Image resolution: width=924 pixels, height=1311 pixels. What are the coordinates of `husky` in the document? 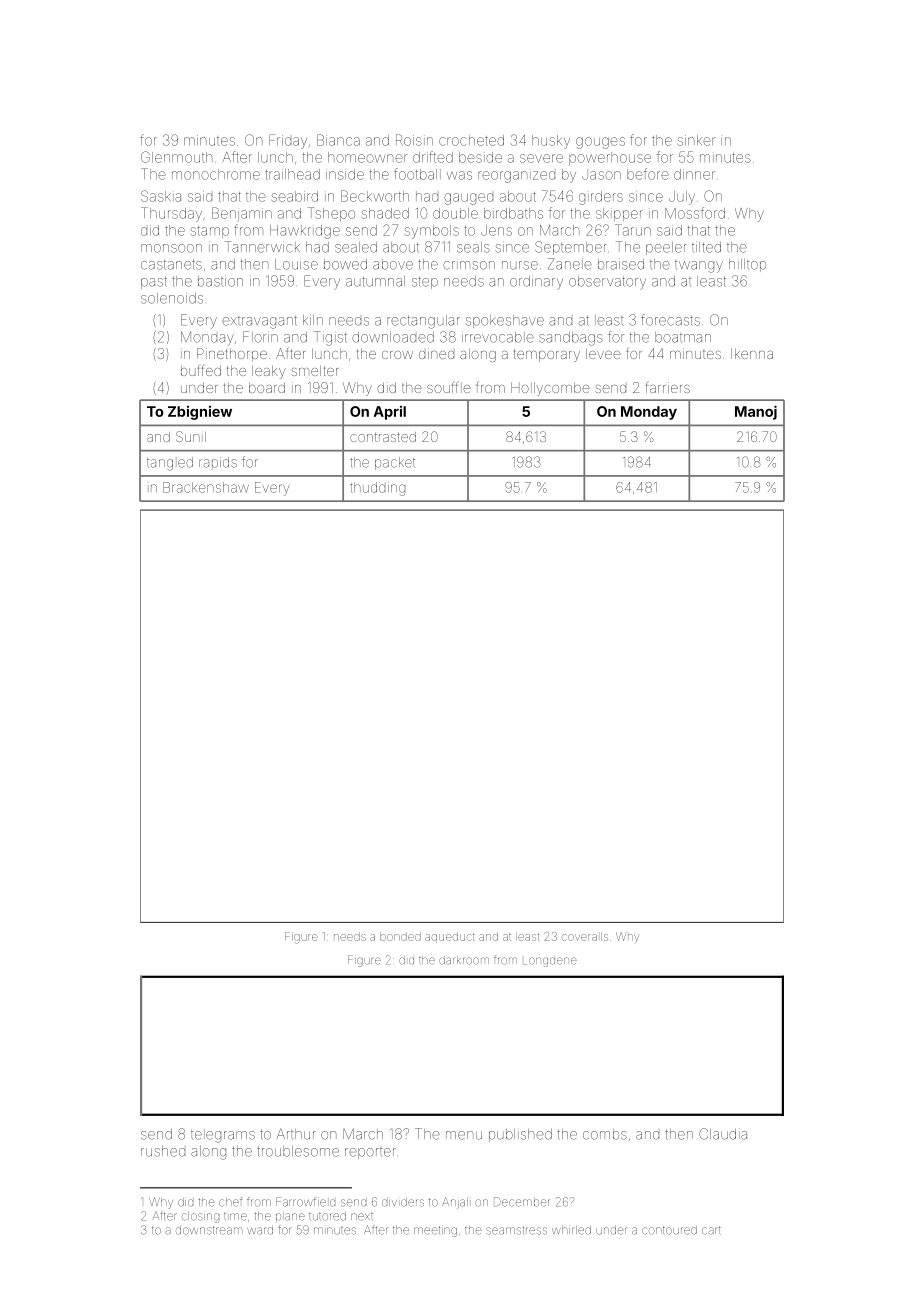 It's located at (551, 142).
